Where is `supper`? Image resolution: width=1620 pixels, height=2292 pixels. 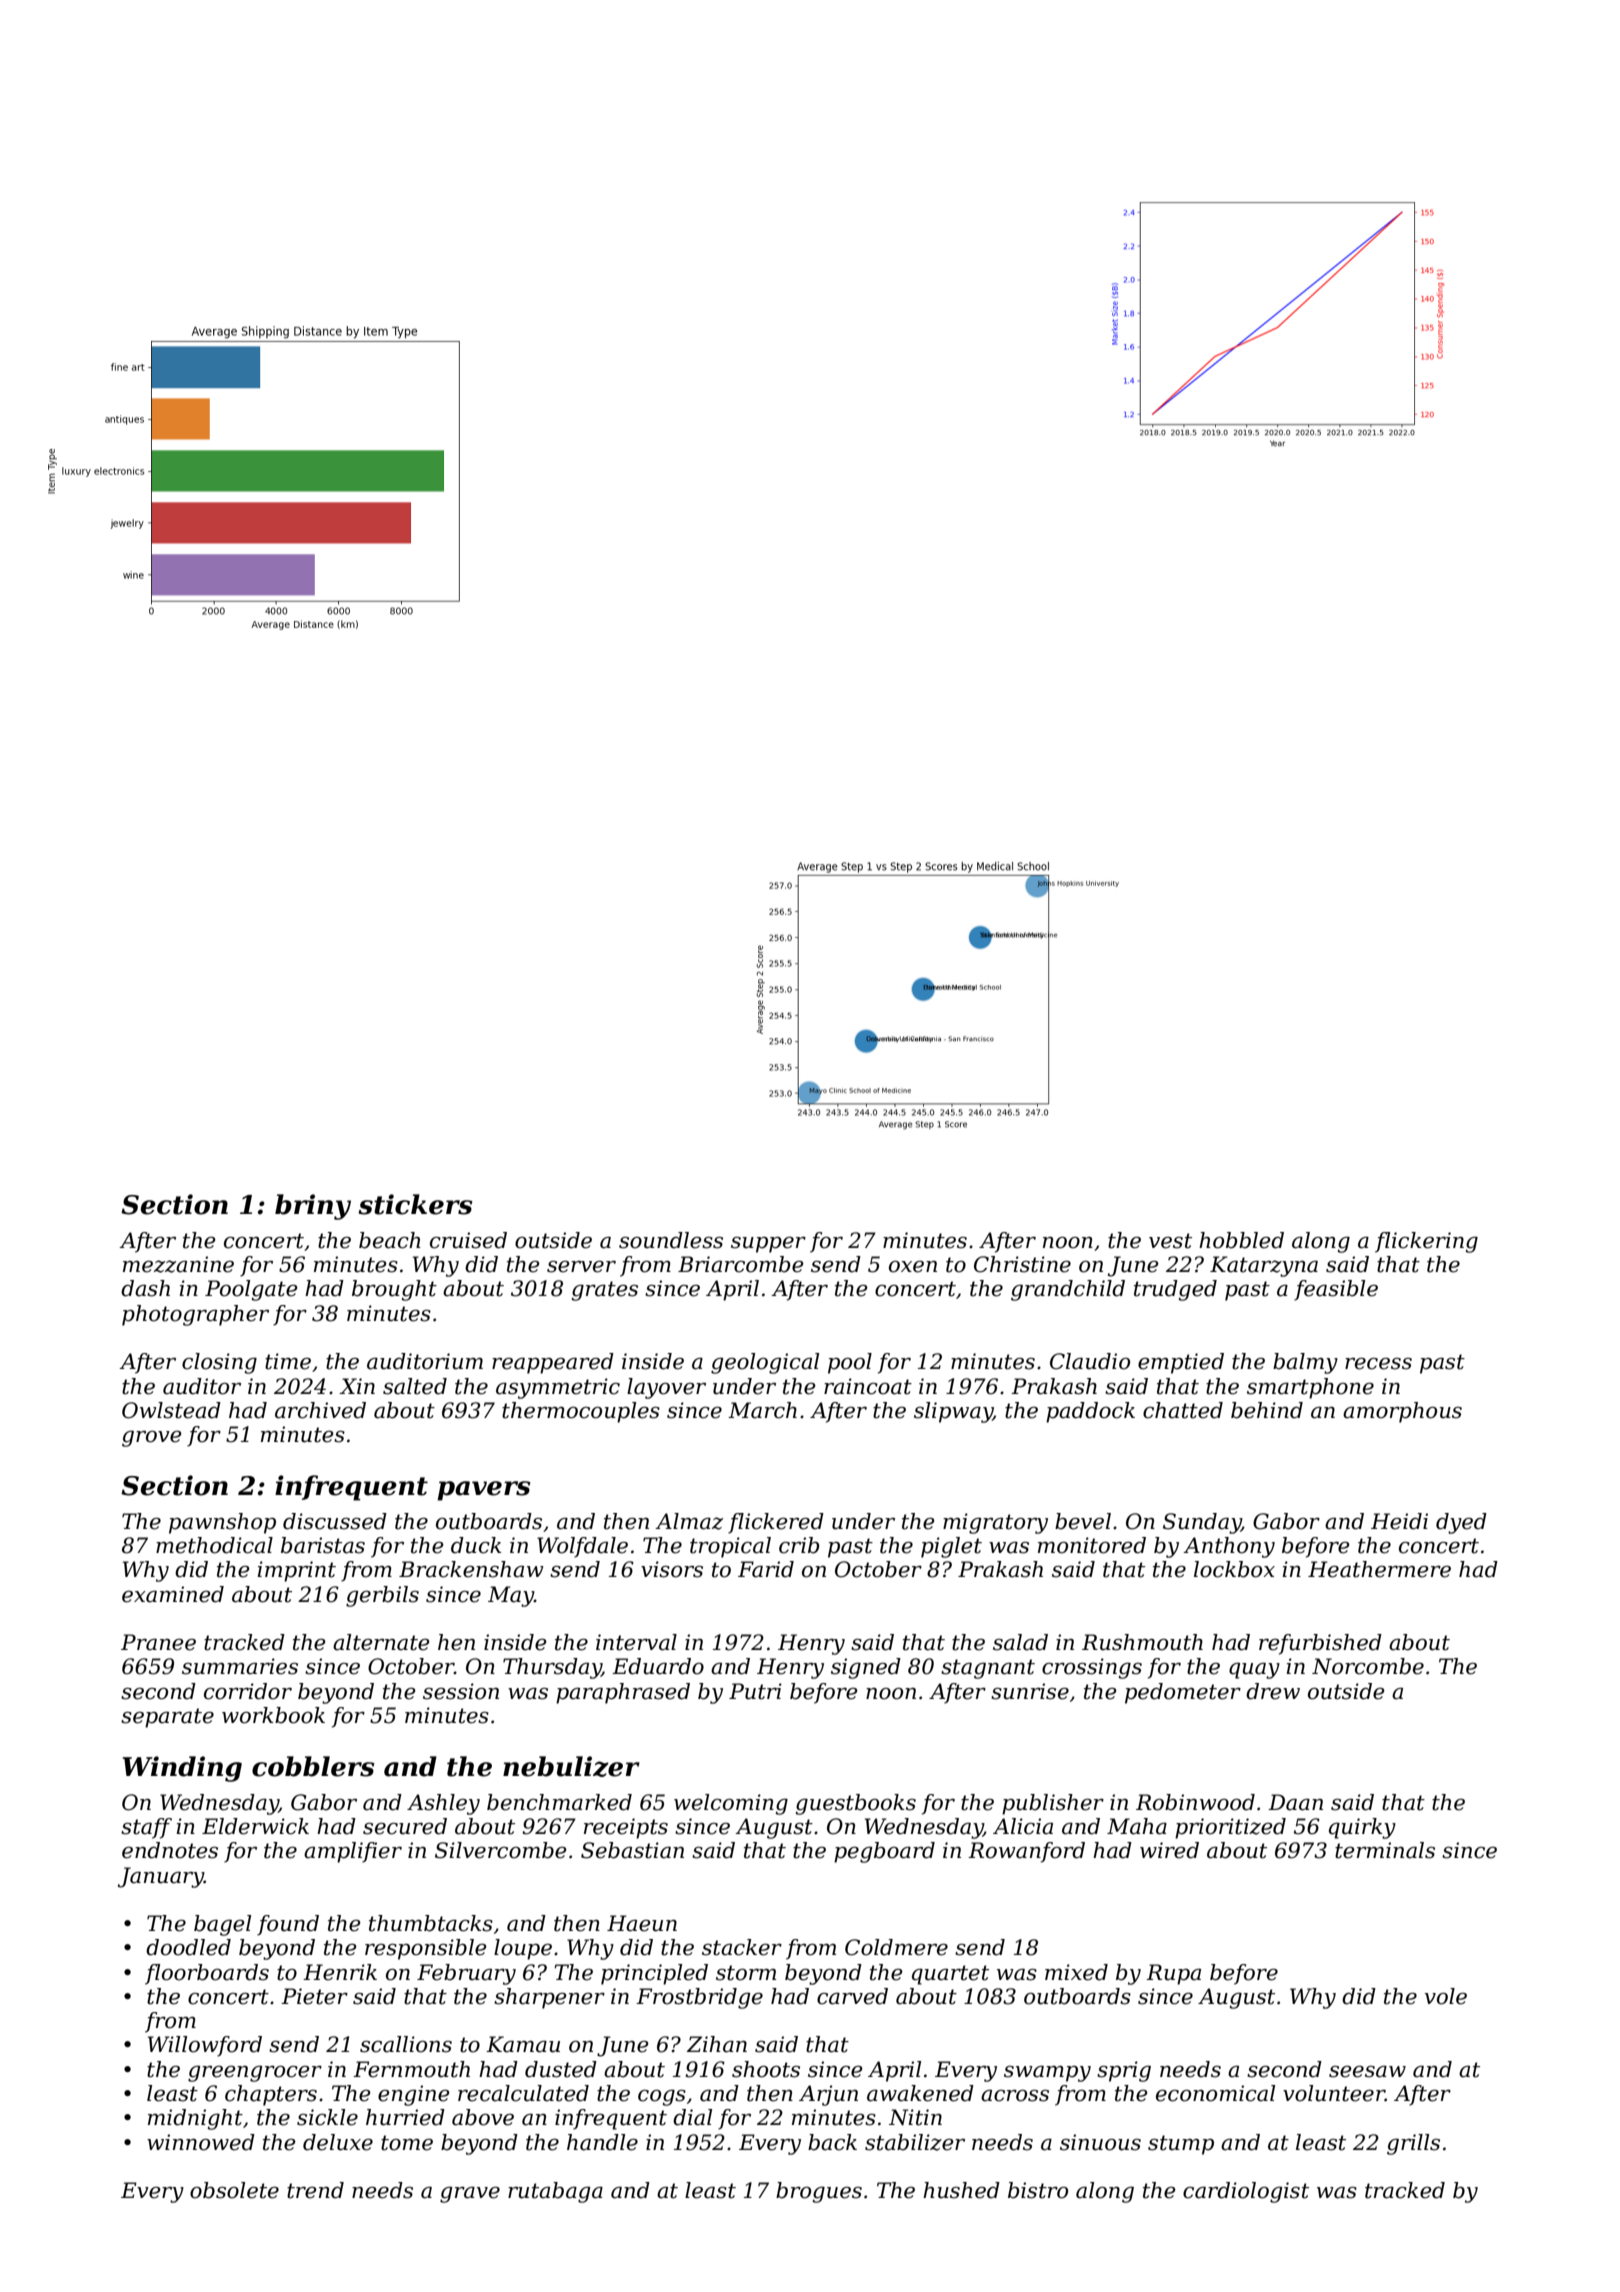
supper is located at coordinates (768, 1244).
